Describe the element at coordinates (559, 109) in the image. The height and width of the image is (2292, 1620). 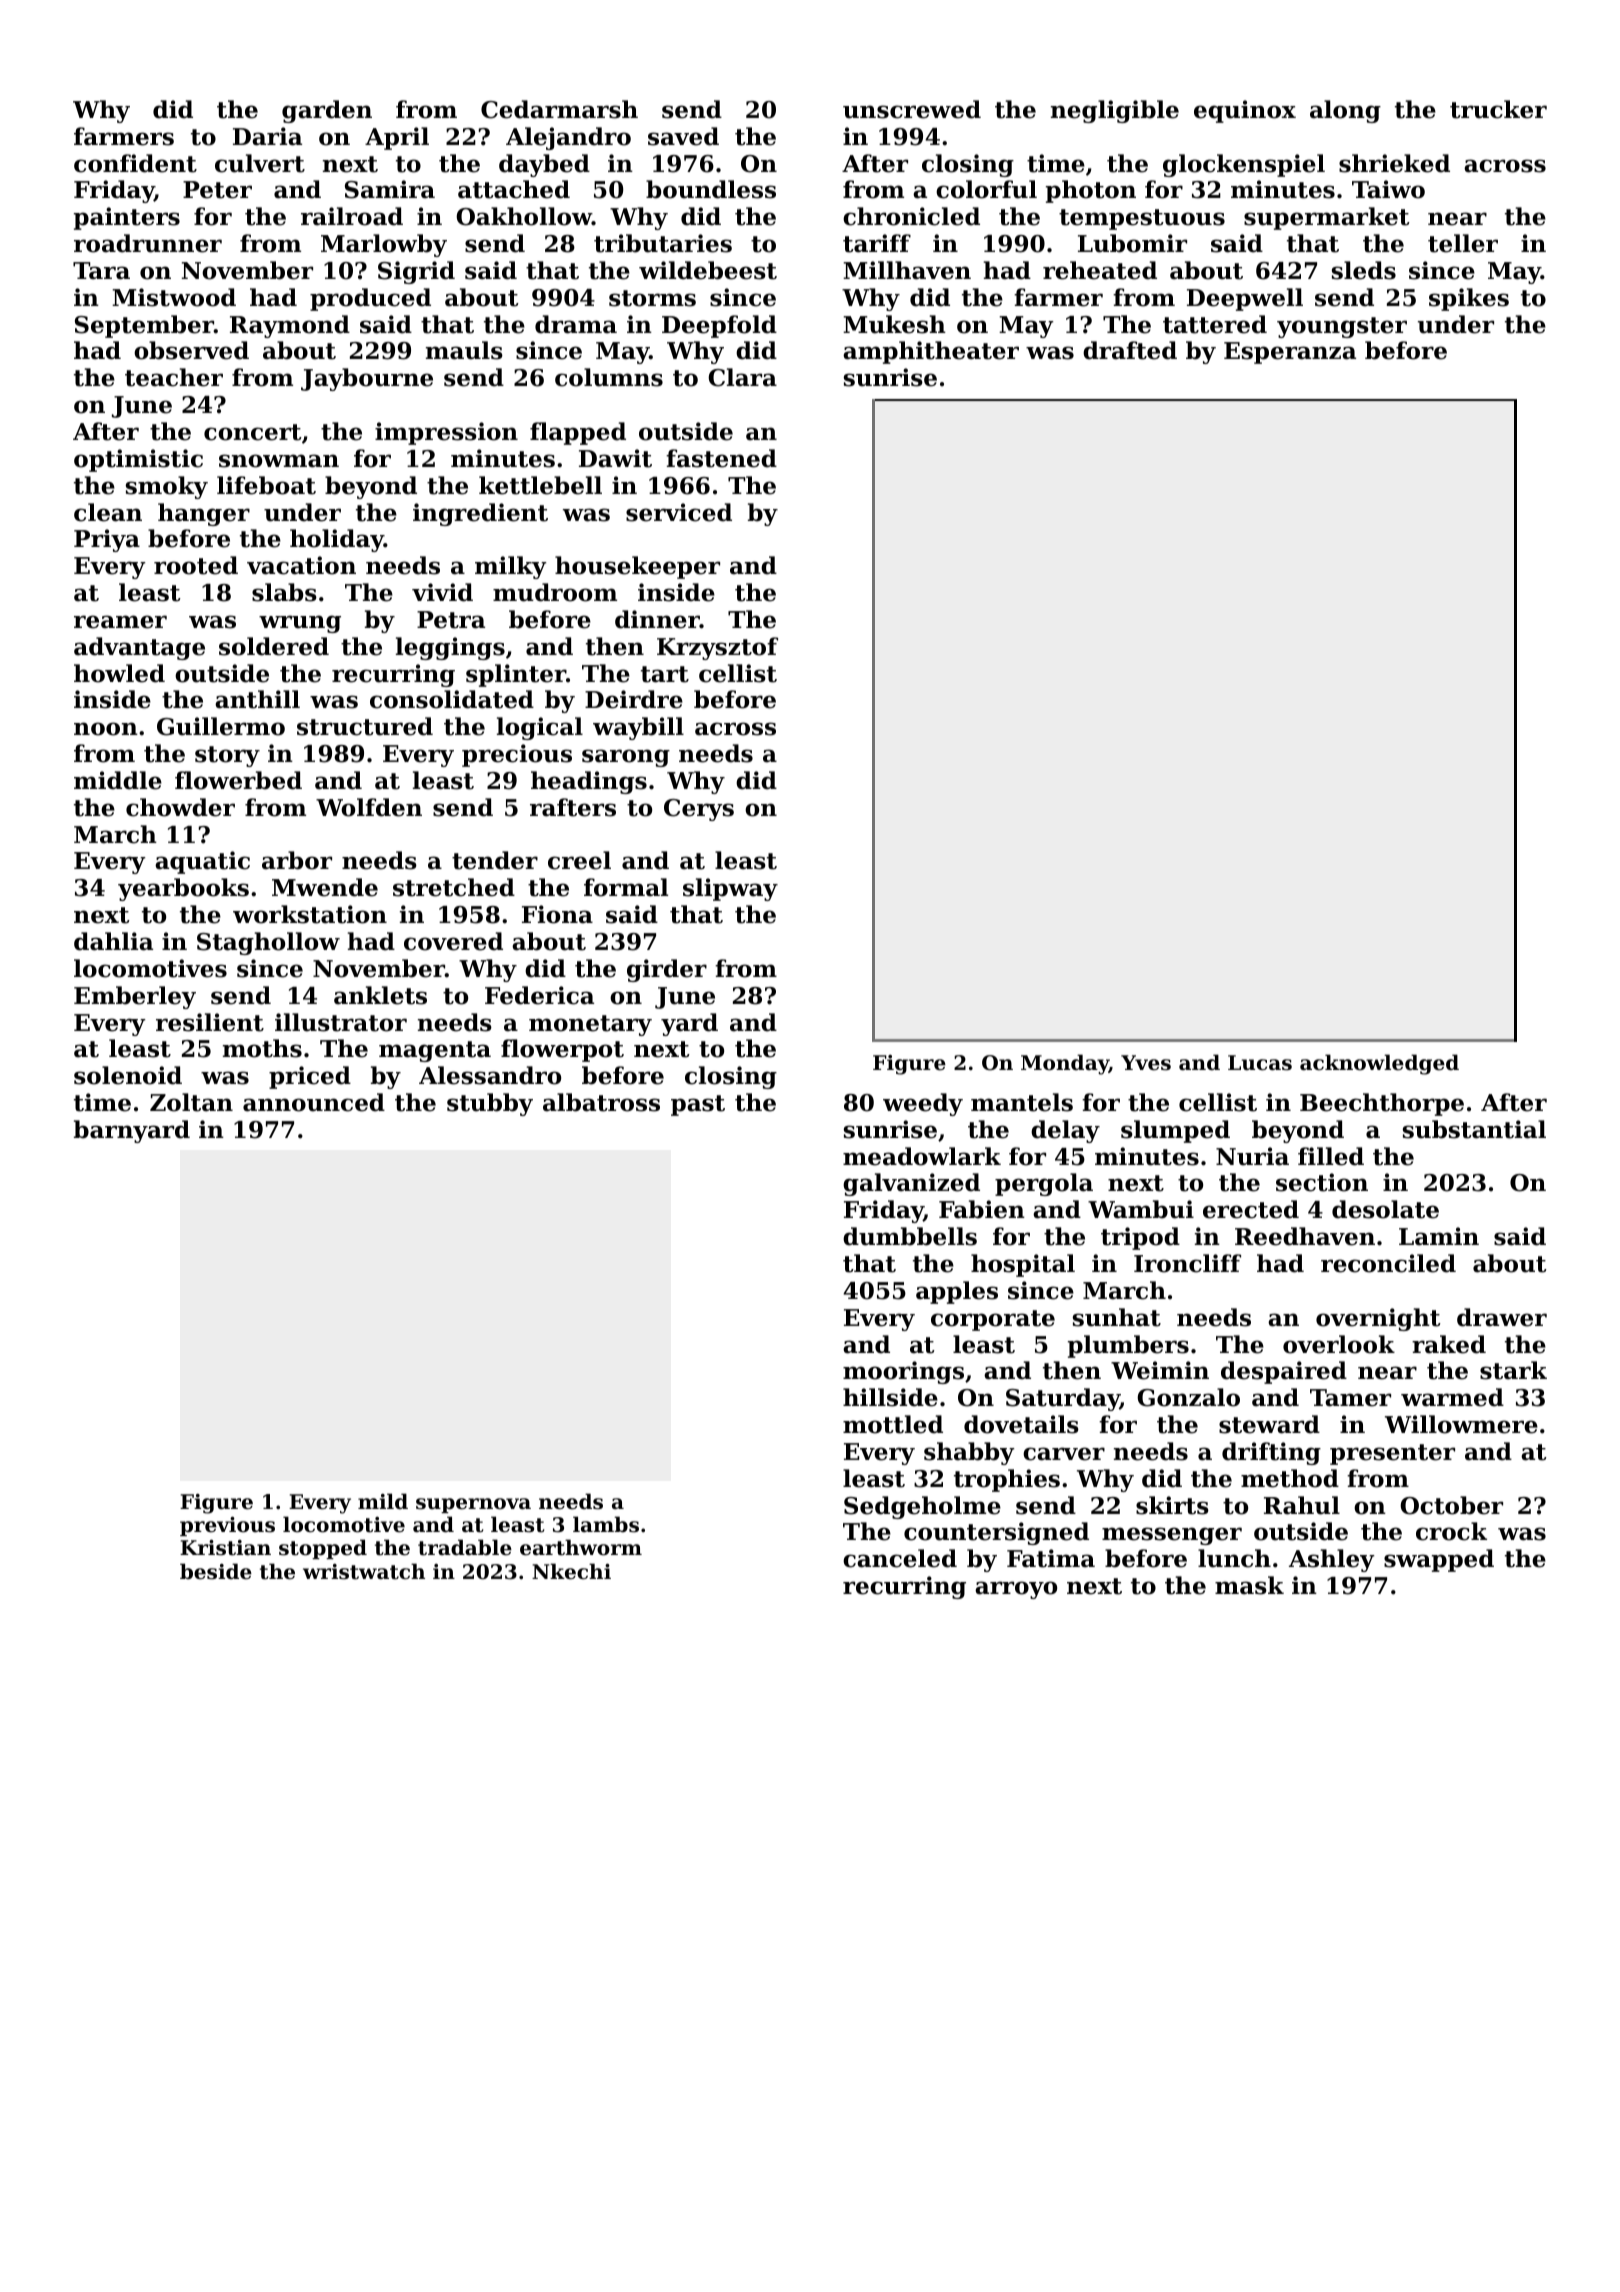
I see `Cedarmarsh` at that location.
